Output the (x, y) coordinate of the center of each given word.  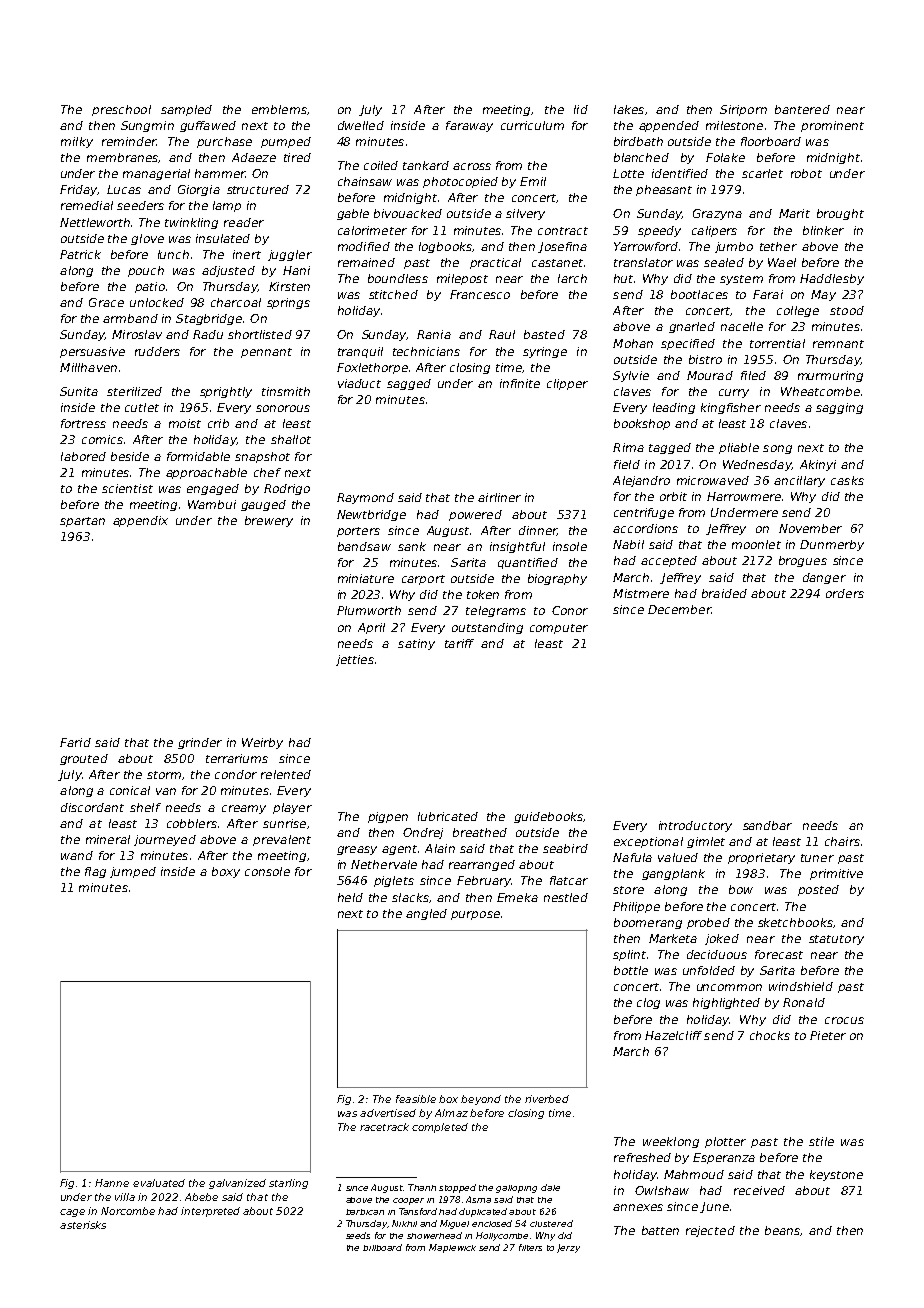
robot (806, 173)
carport (423, 580)
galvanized (237, 1184)
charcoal (236, 302)
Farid (75, 742)
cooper (408, 1201)
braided (724, 593)
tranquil (360, 352)
